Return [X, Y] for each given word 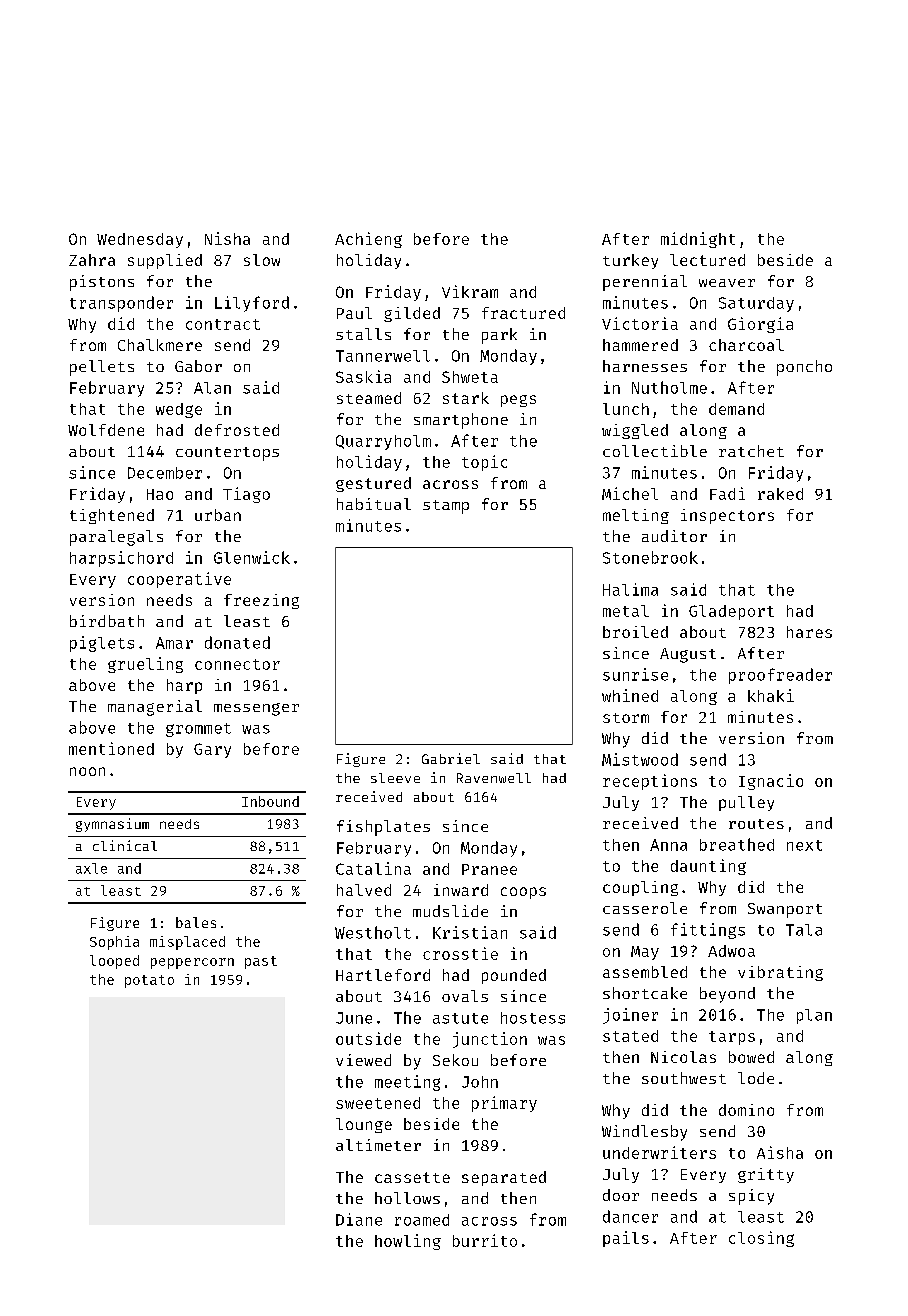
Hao [160, 494]
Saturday [756, 304]
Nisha [227, 238]
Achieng [368, 240]
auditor [674, 536]
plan [814, 1016]
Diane [359, 1219]
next [804, 845]
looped [114, 962]
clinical [125, 845]
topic [484, 463]
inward [461, 890]
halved [364, 890]
